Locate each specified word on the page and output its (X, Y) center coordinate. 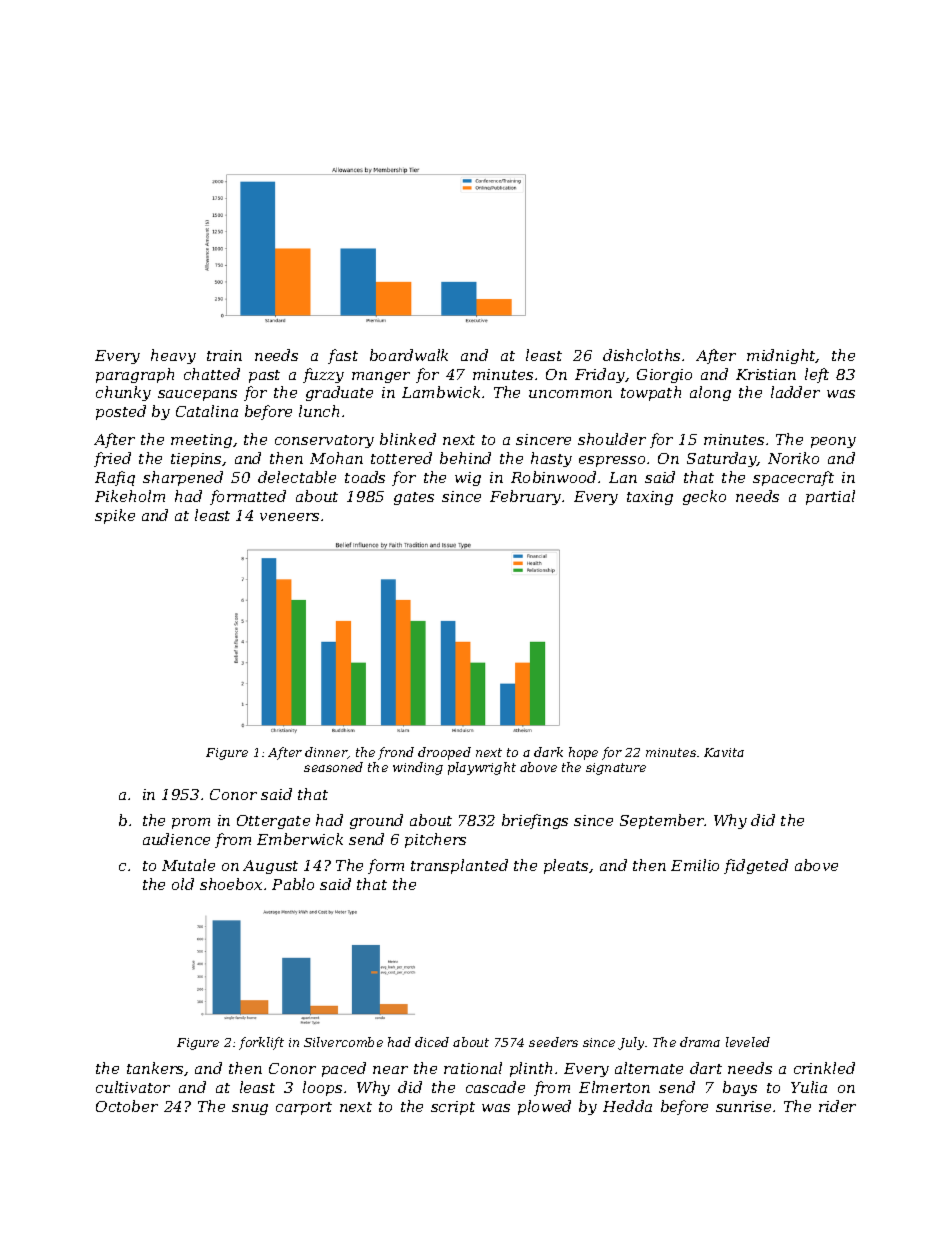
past (264, 376)
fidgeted (756, 866)
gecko (704, 497)
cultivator (133, 1087)
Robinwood (553, 477)
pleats (567, 866)
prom (191, 823)
